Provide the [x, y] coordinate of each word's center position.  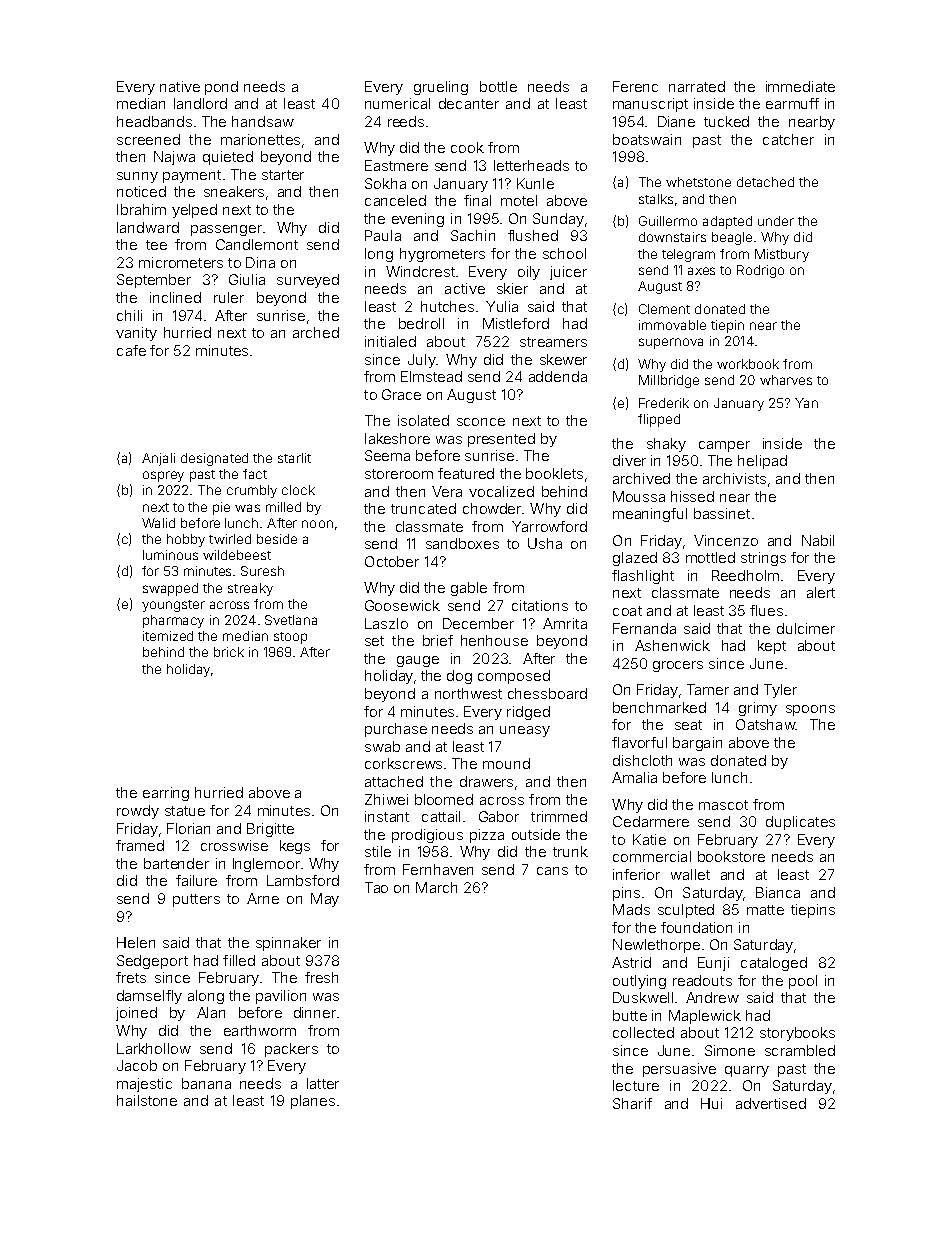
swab [382, 746]
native [180, 86]
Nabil [818, 540]
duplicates [800, 823]
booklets [554, 473]
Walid [158, 523]
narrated [697, 86]
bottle [498, 86]
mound [506, 763]
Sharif [632, 1103]
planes [313, 1102]
